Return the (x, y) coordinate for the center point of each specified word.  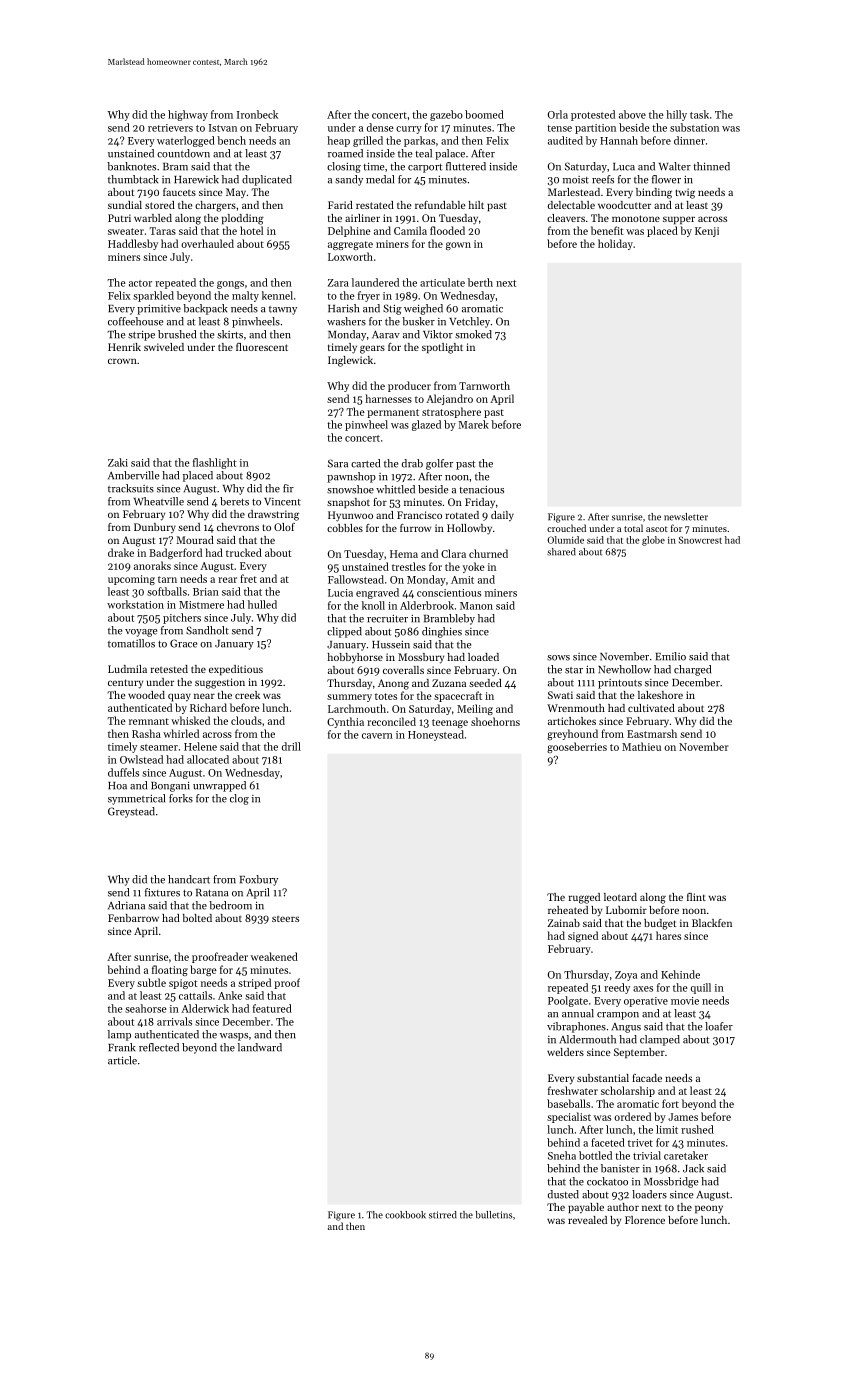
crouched (566, 528)
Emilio (671, 656)
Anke (230, 995)
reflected (159, 1047)
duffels (123, 772)
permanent (393, 413)
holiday (615, 244)
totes (386, 696)
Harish (343, 308)
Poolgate (568, 1001)
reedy (617, 988)
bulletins (494, 1215)
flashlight (214, 463)
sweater (126, 231)
